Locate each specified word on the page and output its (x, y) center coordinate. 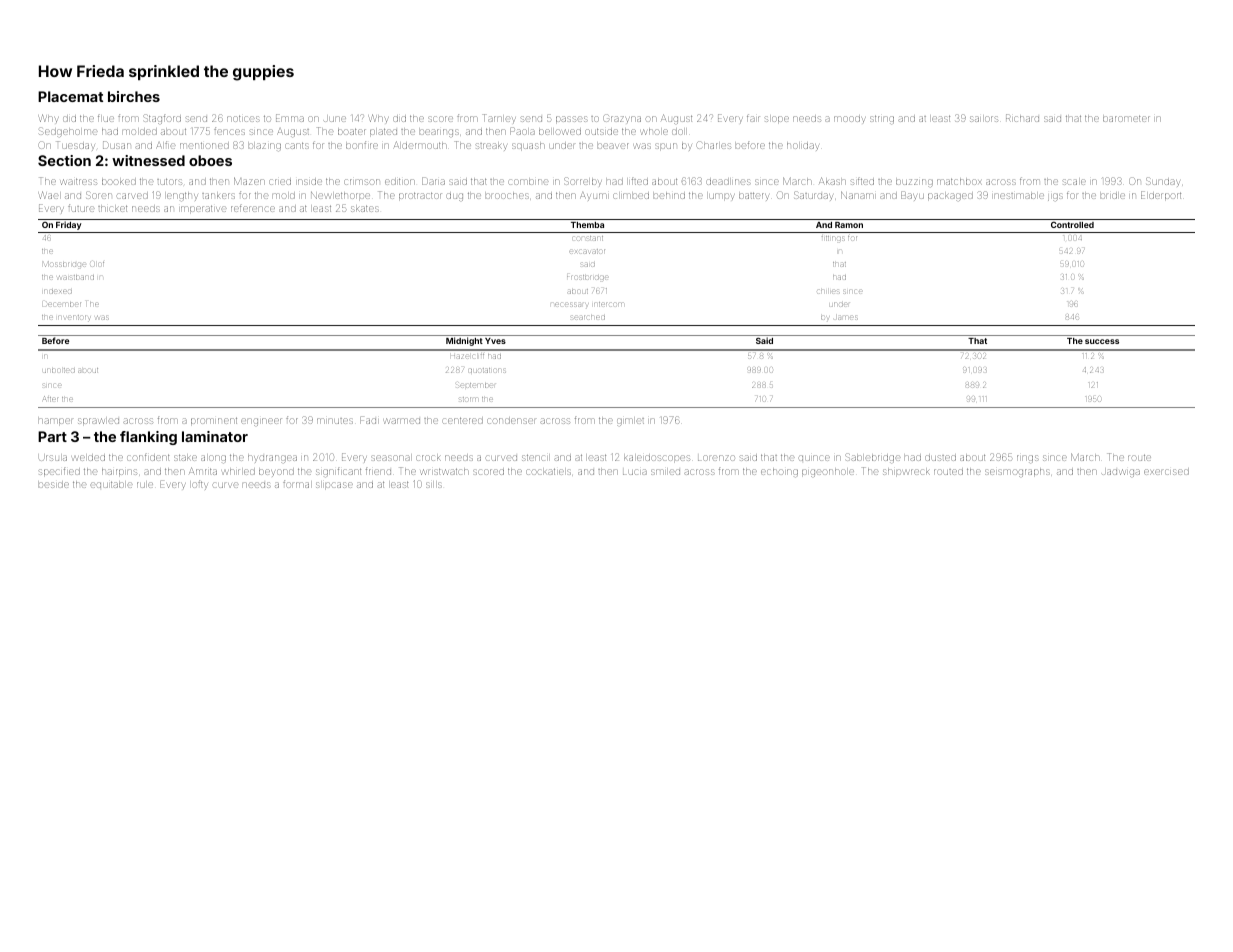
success (1102, 341)
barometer (1126, 118)
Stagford (162, 119)
